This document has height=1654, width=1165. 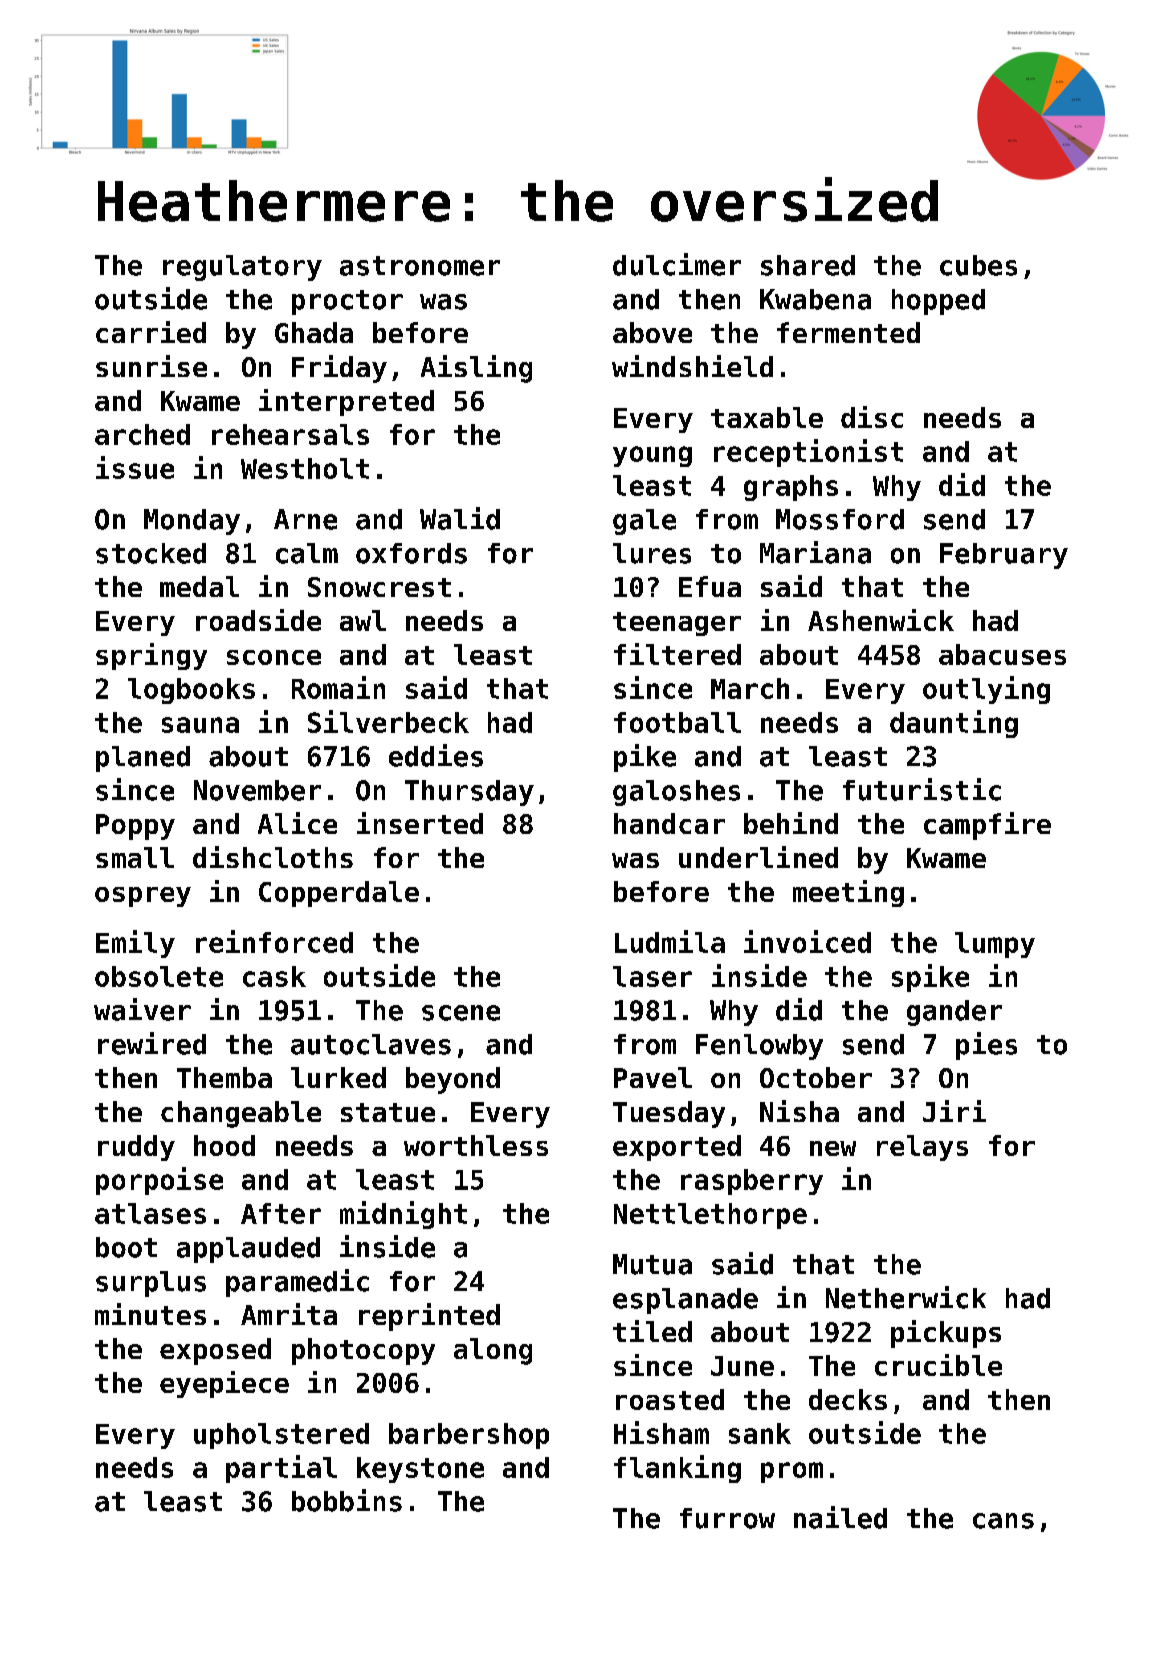 I want to click on taxable, so click(x=767, y=417).
